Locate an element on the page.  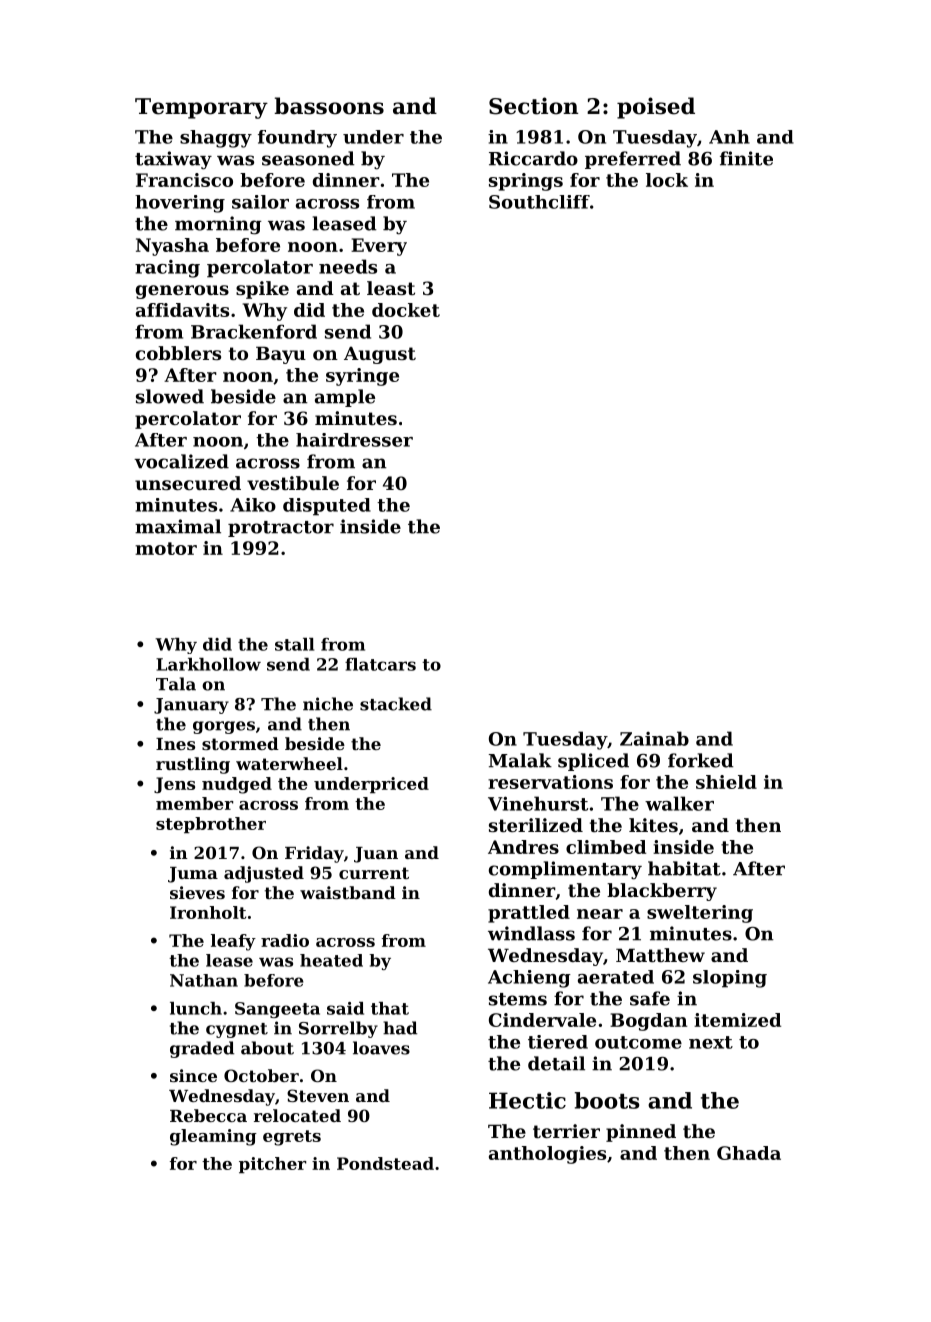
Section is located at coordinates (533, 106).
